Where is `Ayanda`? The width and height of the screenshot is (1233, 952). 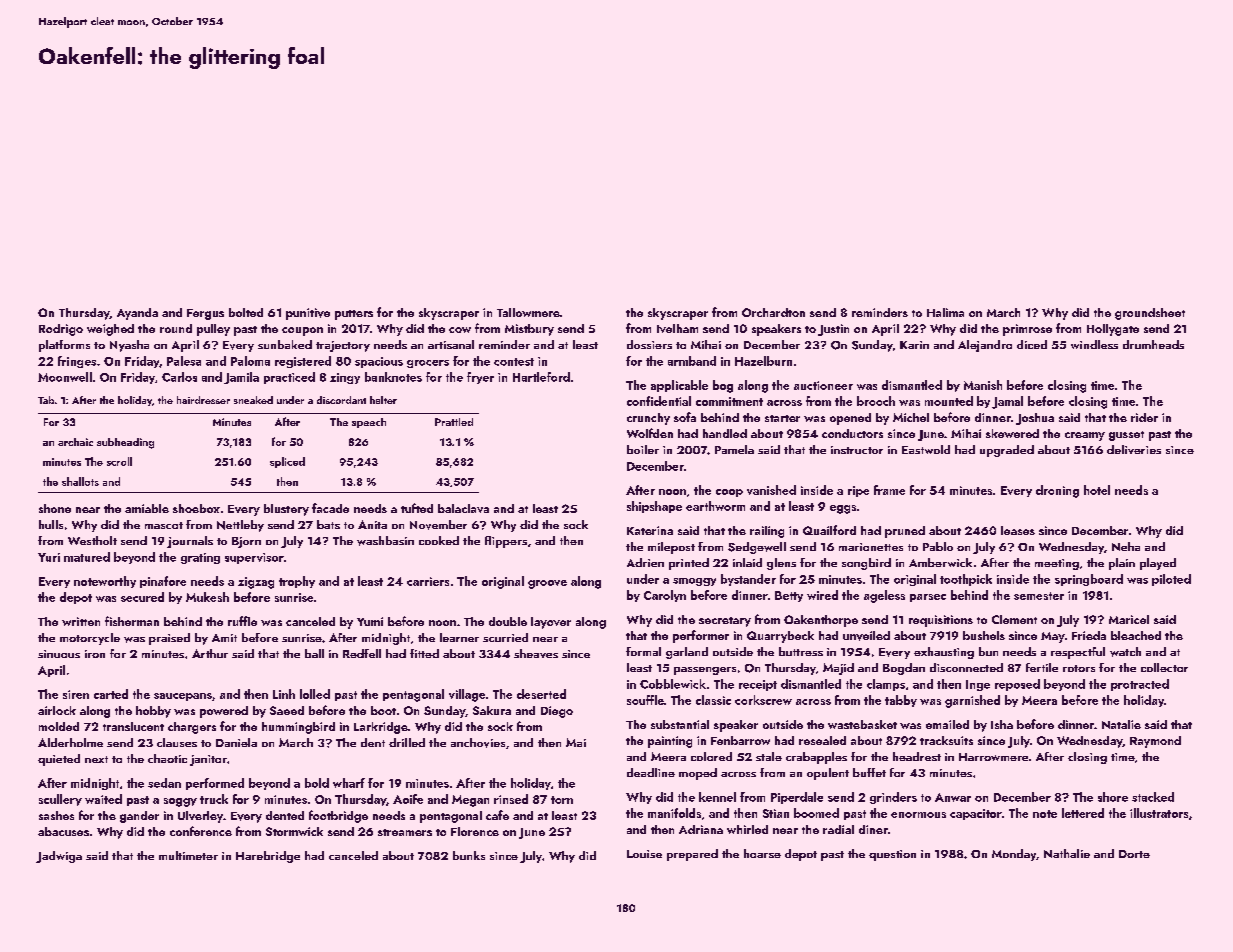
Ayanda is located at coordinates (137, 314).
